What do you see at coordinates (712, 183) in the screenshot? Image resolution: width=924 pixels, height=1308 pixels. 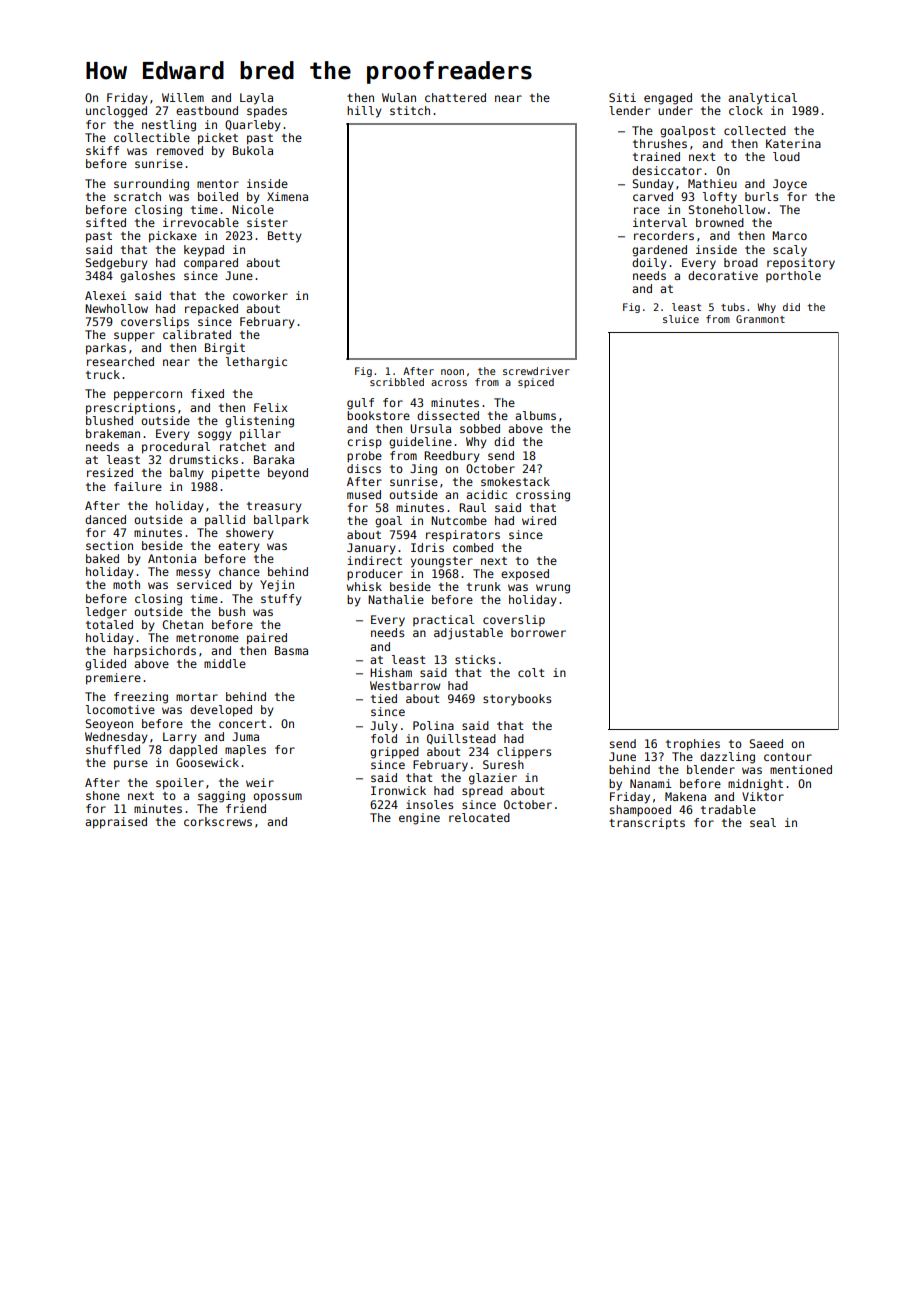 I see `Mathieu` at bounding box center [712, 183].
